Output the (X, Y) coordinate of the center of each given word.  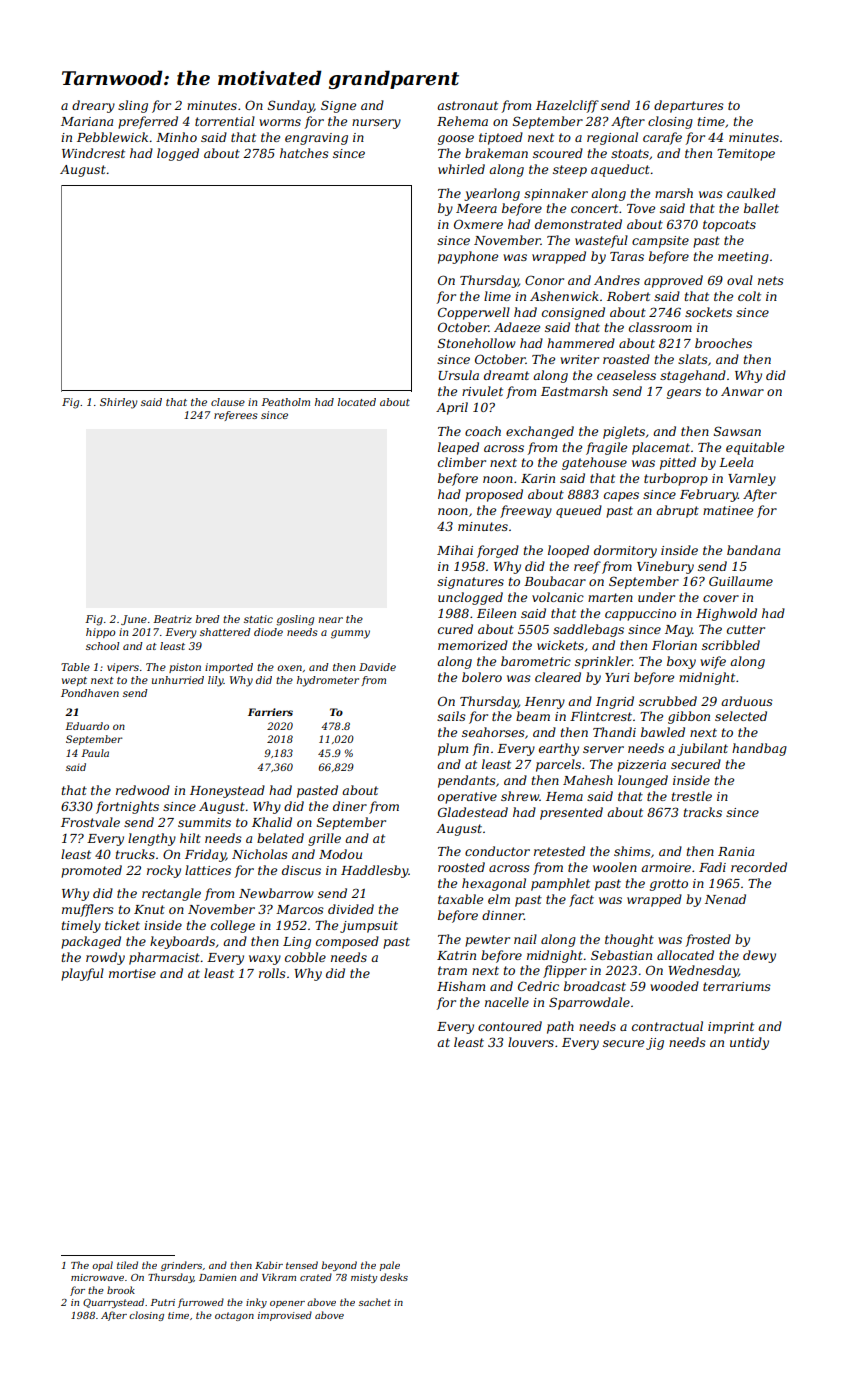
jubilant (702, 749)
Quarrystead (113, 1303)
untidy (749, 1043)
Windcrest (93, 153)
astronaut (467, 105)
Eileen (496, 613)
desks (394, 1277)
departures (689, 106)
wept (74, 681)
